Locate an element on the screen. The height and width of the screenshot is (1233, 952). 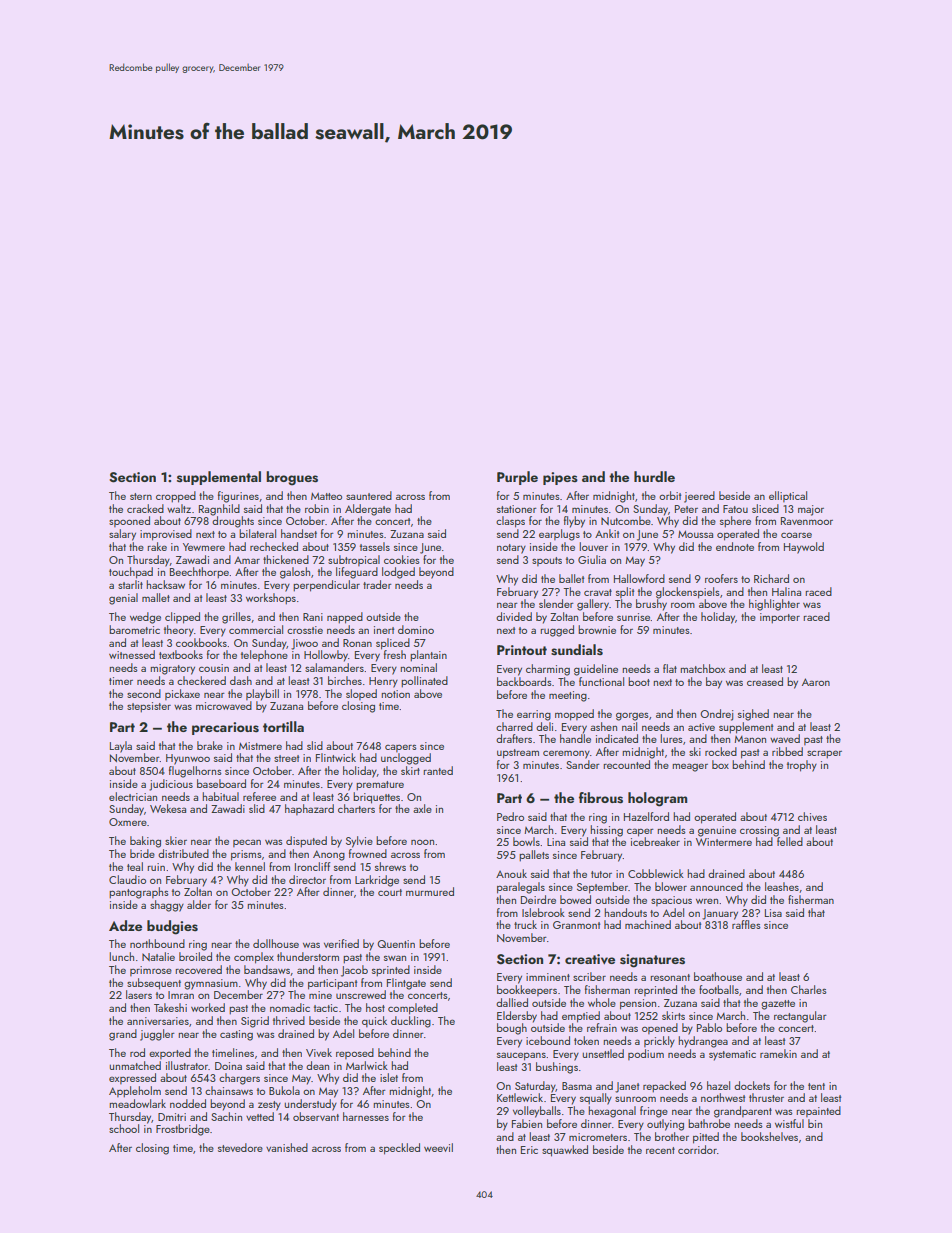
brogues is located at coordinates (292, 478).
